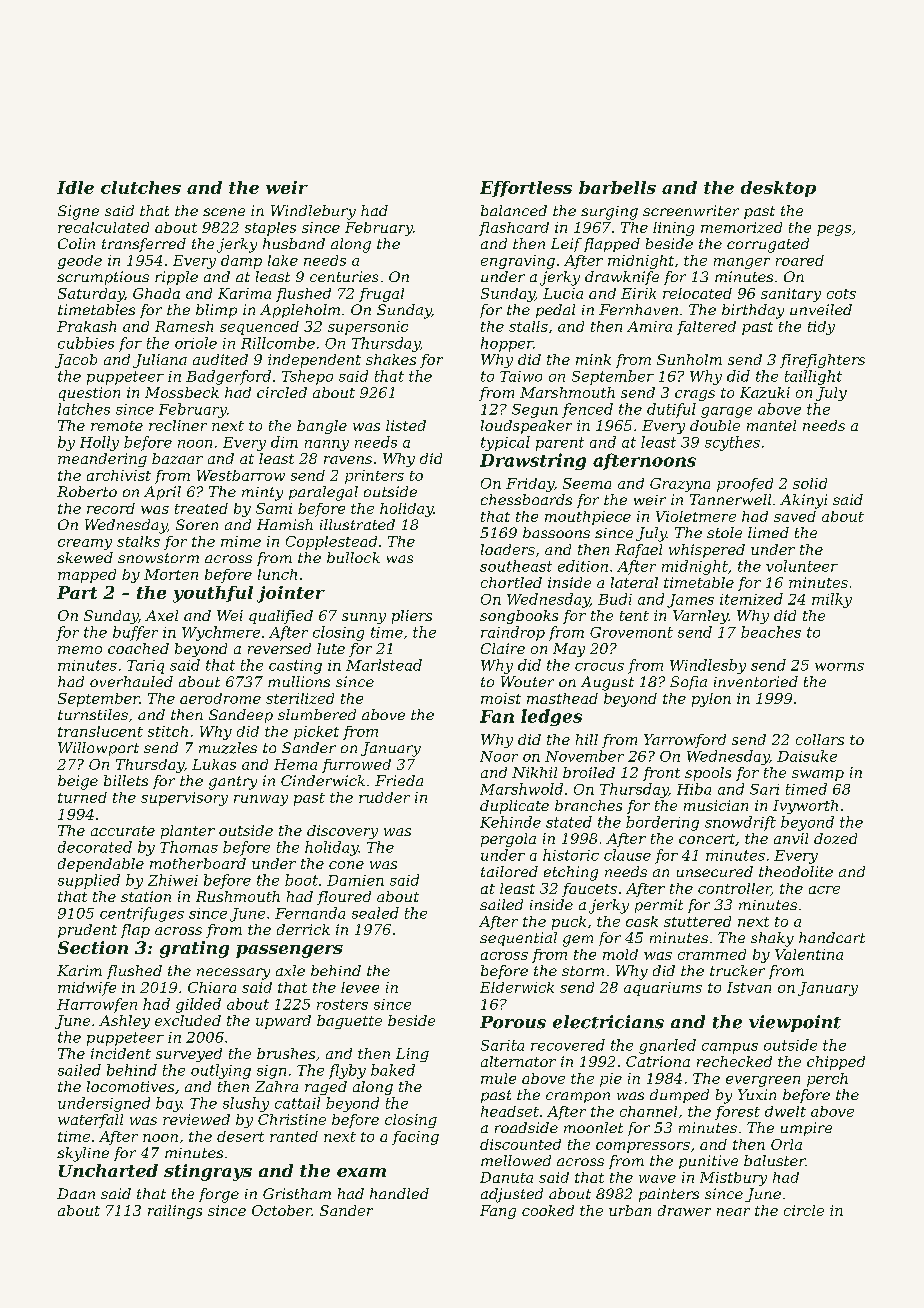 The width and height of the screenshot is (924, 1308). What do you see at coordinates (696, 516) in the screenshot?
I see `Violetmere` at bounding box center [696, 516].
